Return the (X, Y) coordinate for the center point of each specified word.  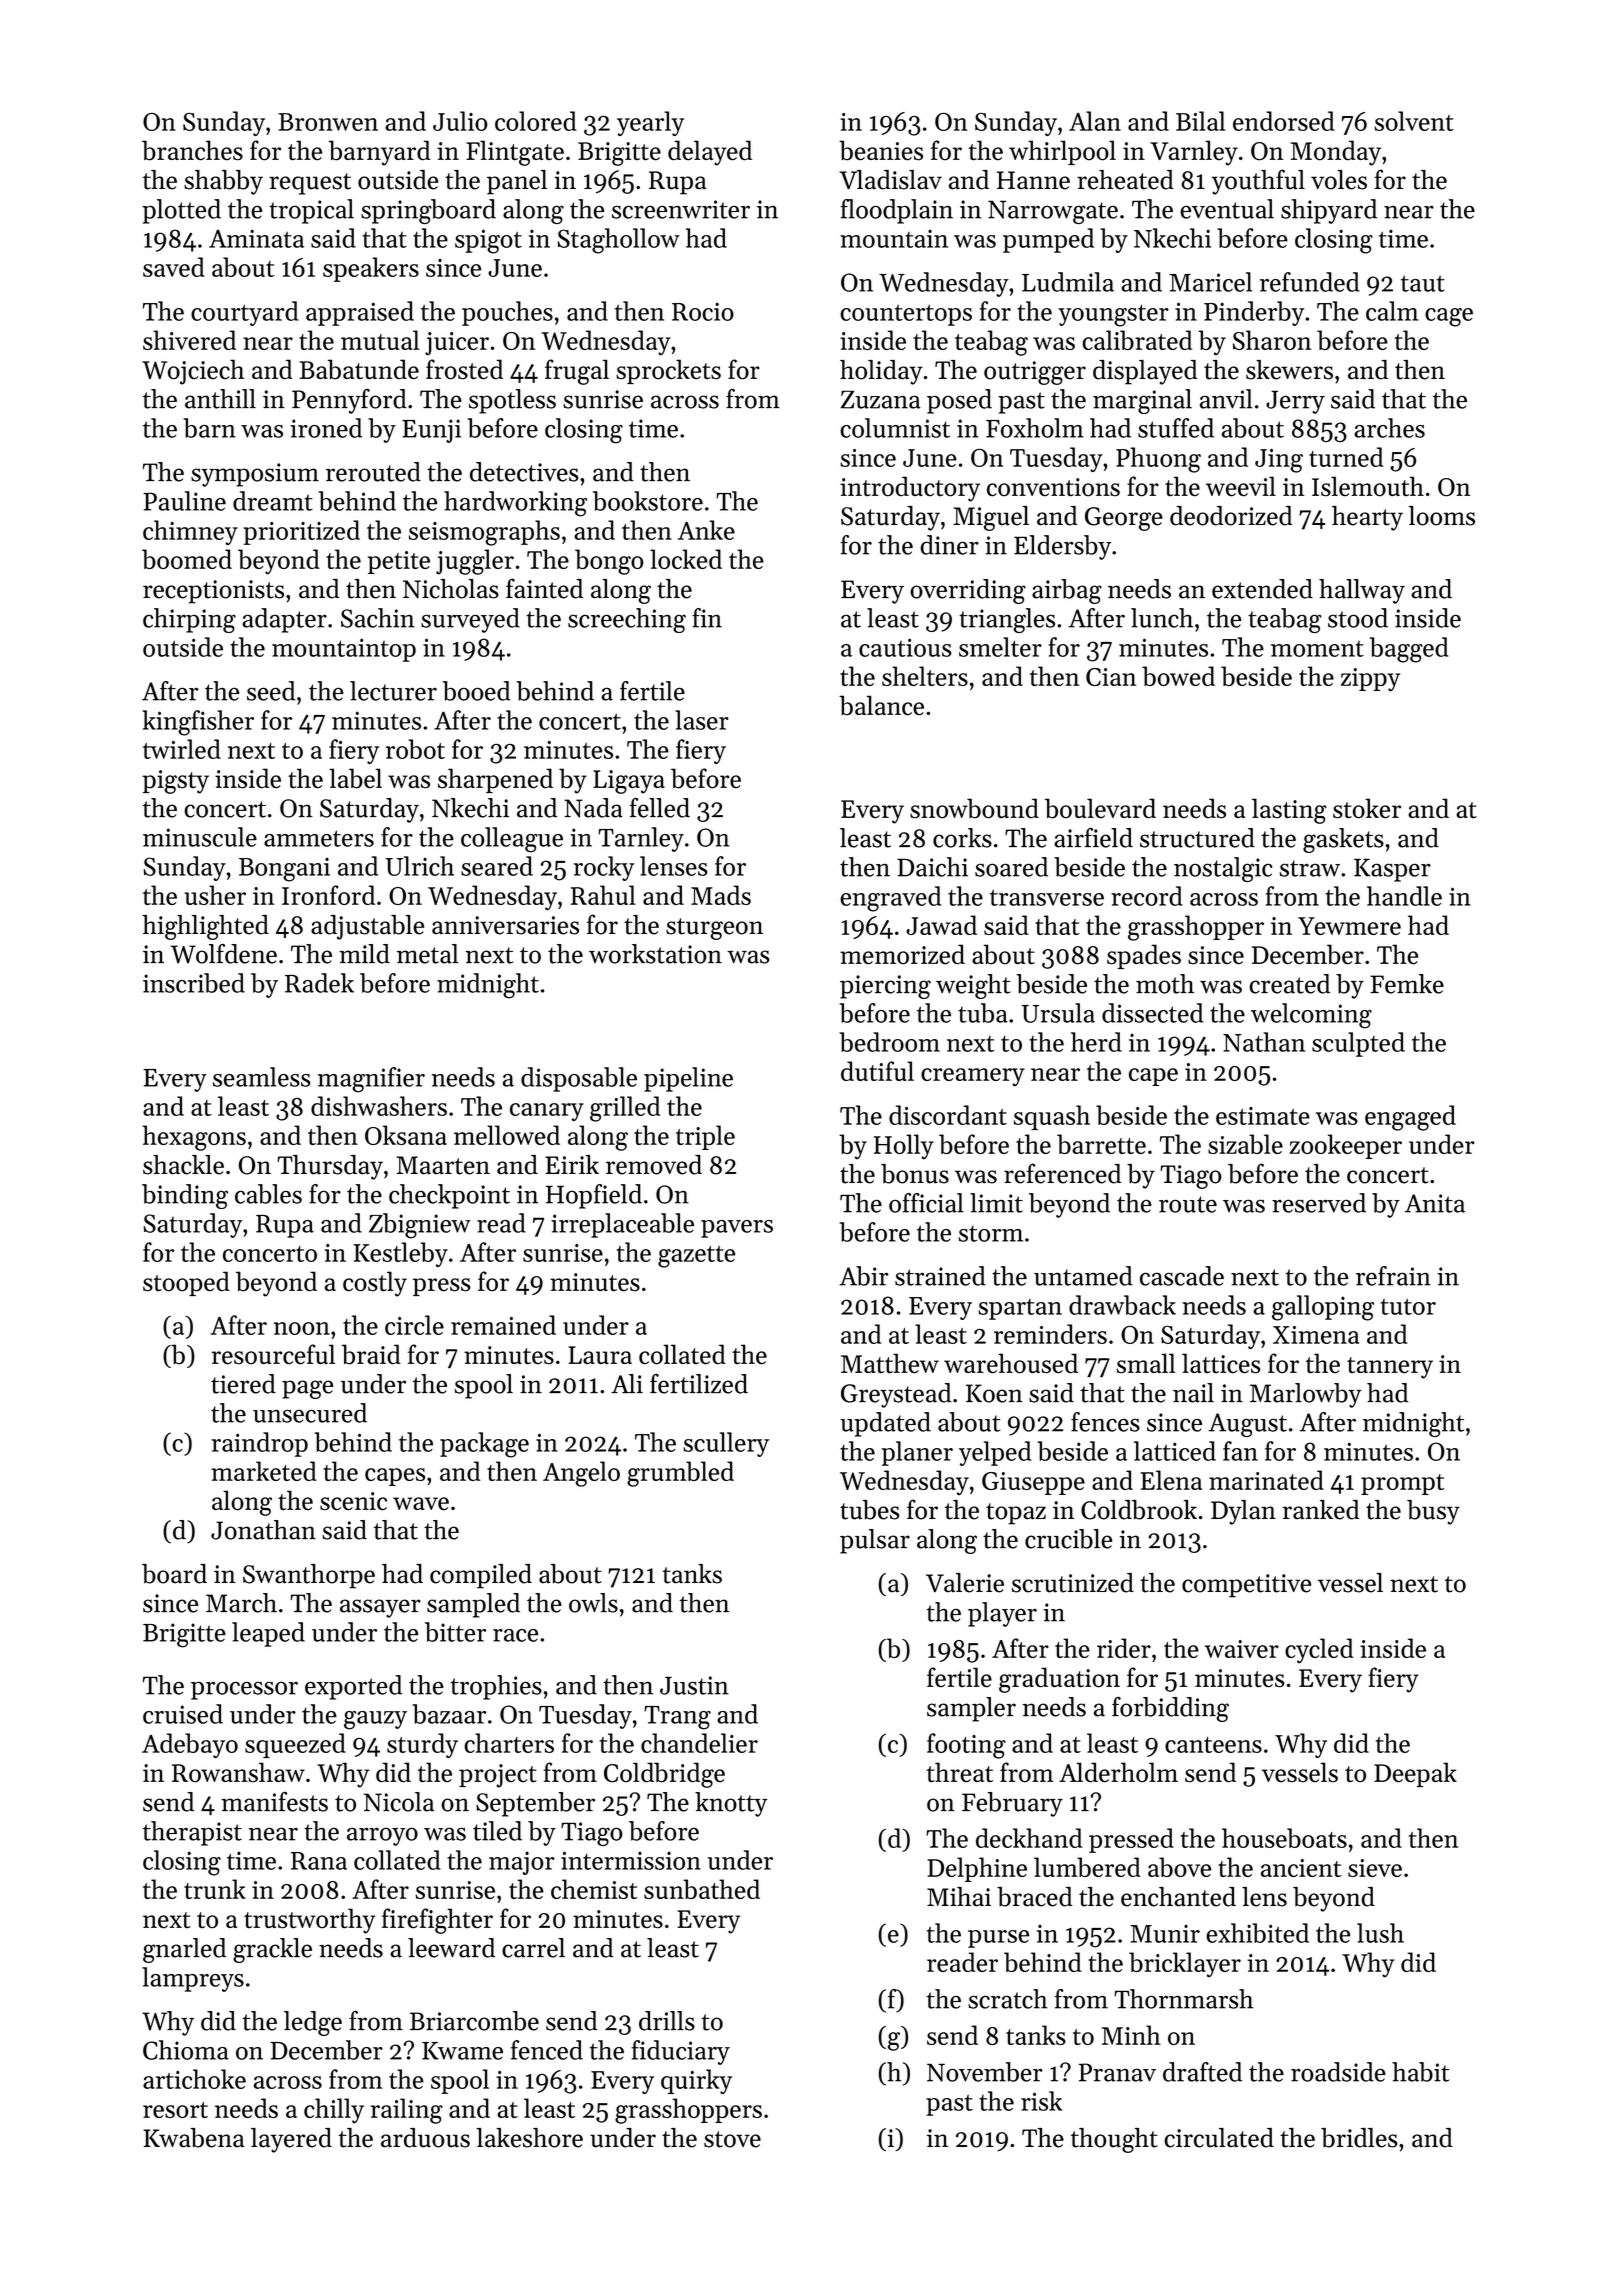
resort (175, 2110)
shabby (223, 182)
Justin (694, 1685)
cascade (1182, 1276)
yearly (650, 123)
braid (371, 1354)
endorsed (1284, 121)
